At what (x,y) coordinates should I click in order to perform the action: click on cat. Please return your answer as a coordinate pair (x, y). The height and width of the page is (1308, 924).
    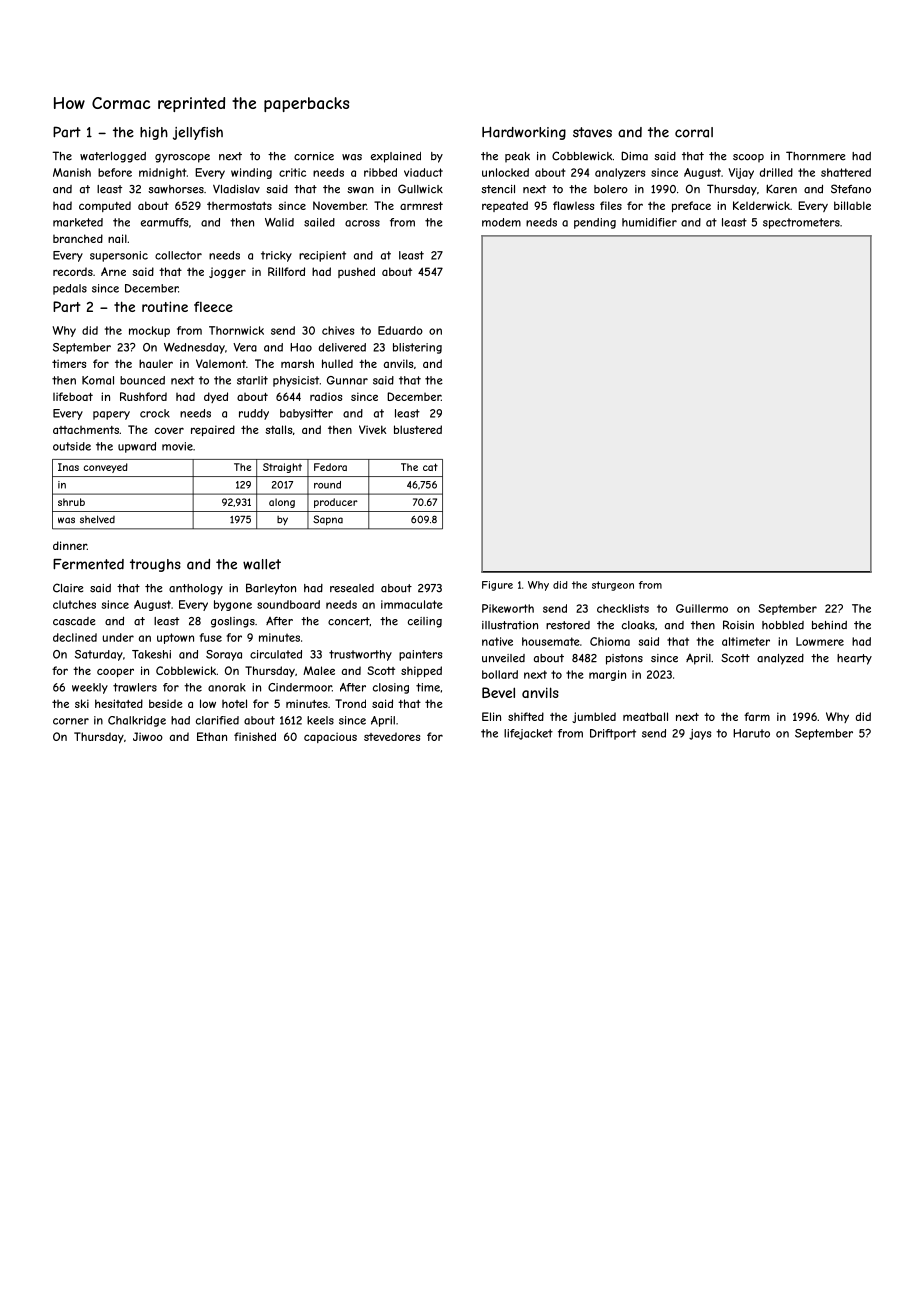
    Looking at the image, I should click on (430, 467).
